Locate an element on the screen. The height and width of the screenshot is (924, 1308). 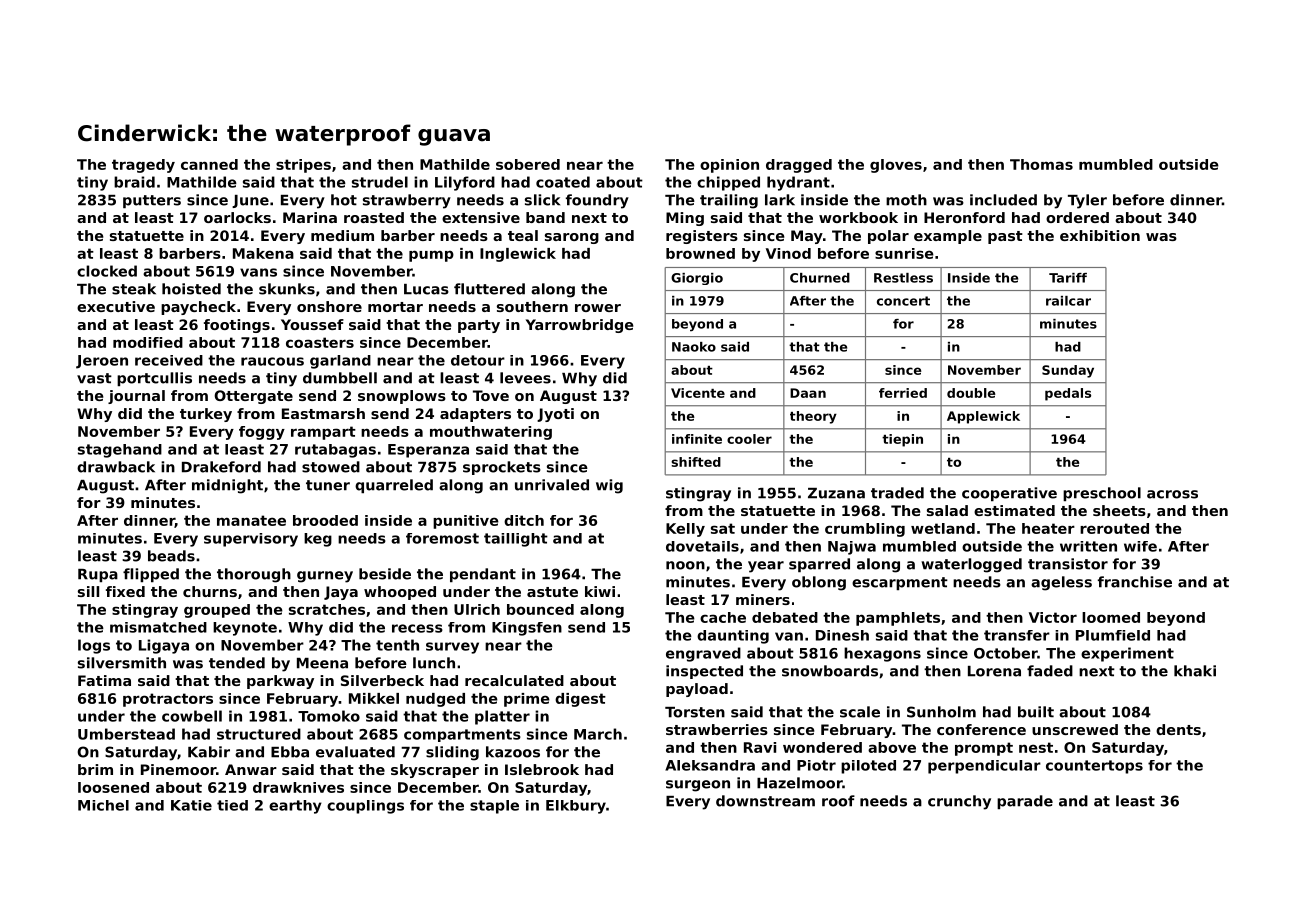
stripes is located at coordinates (303, 166).
